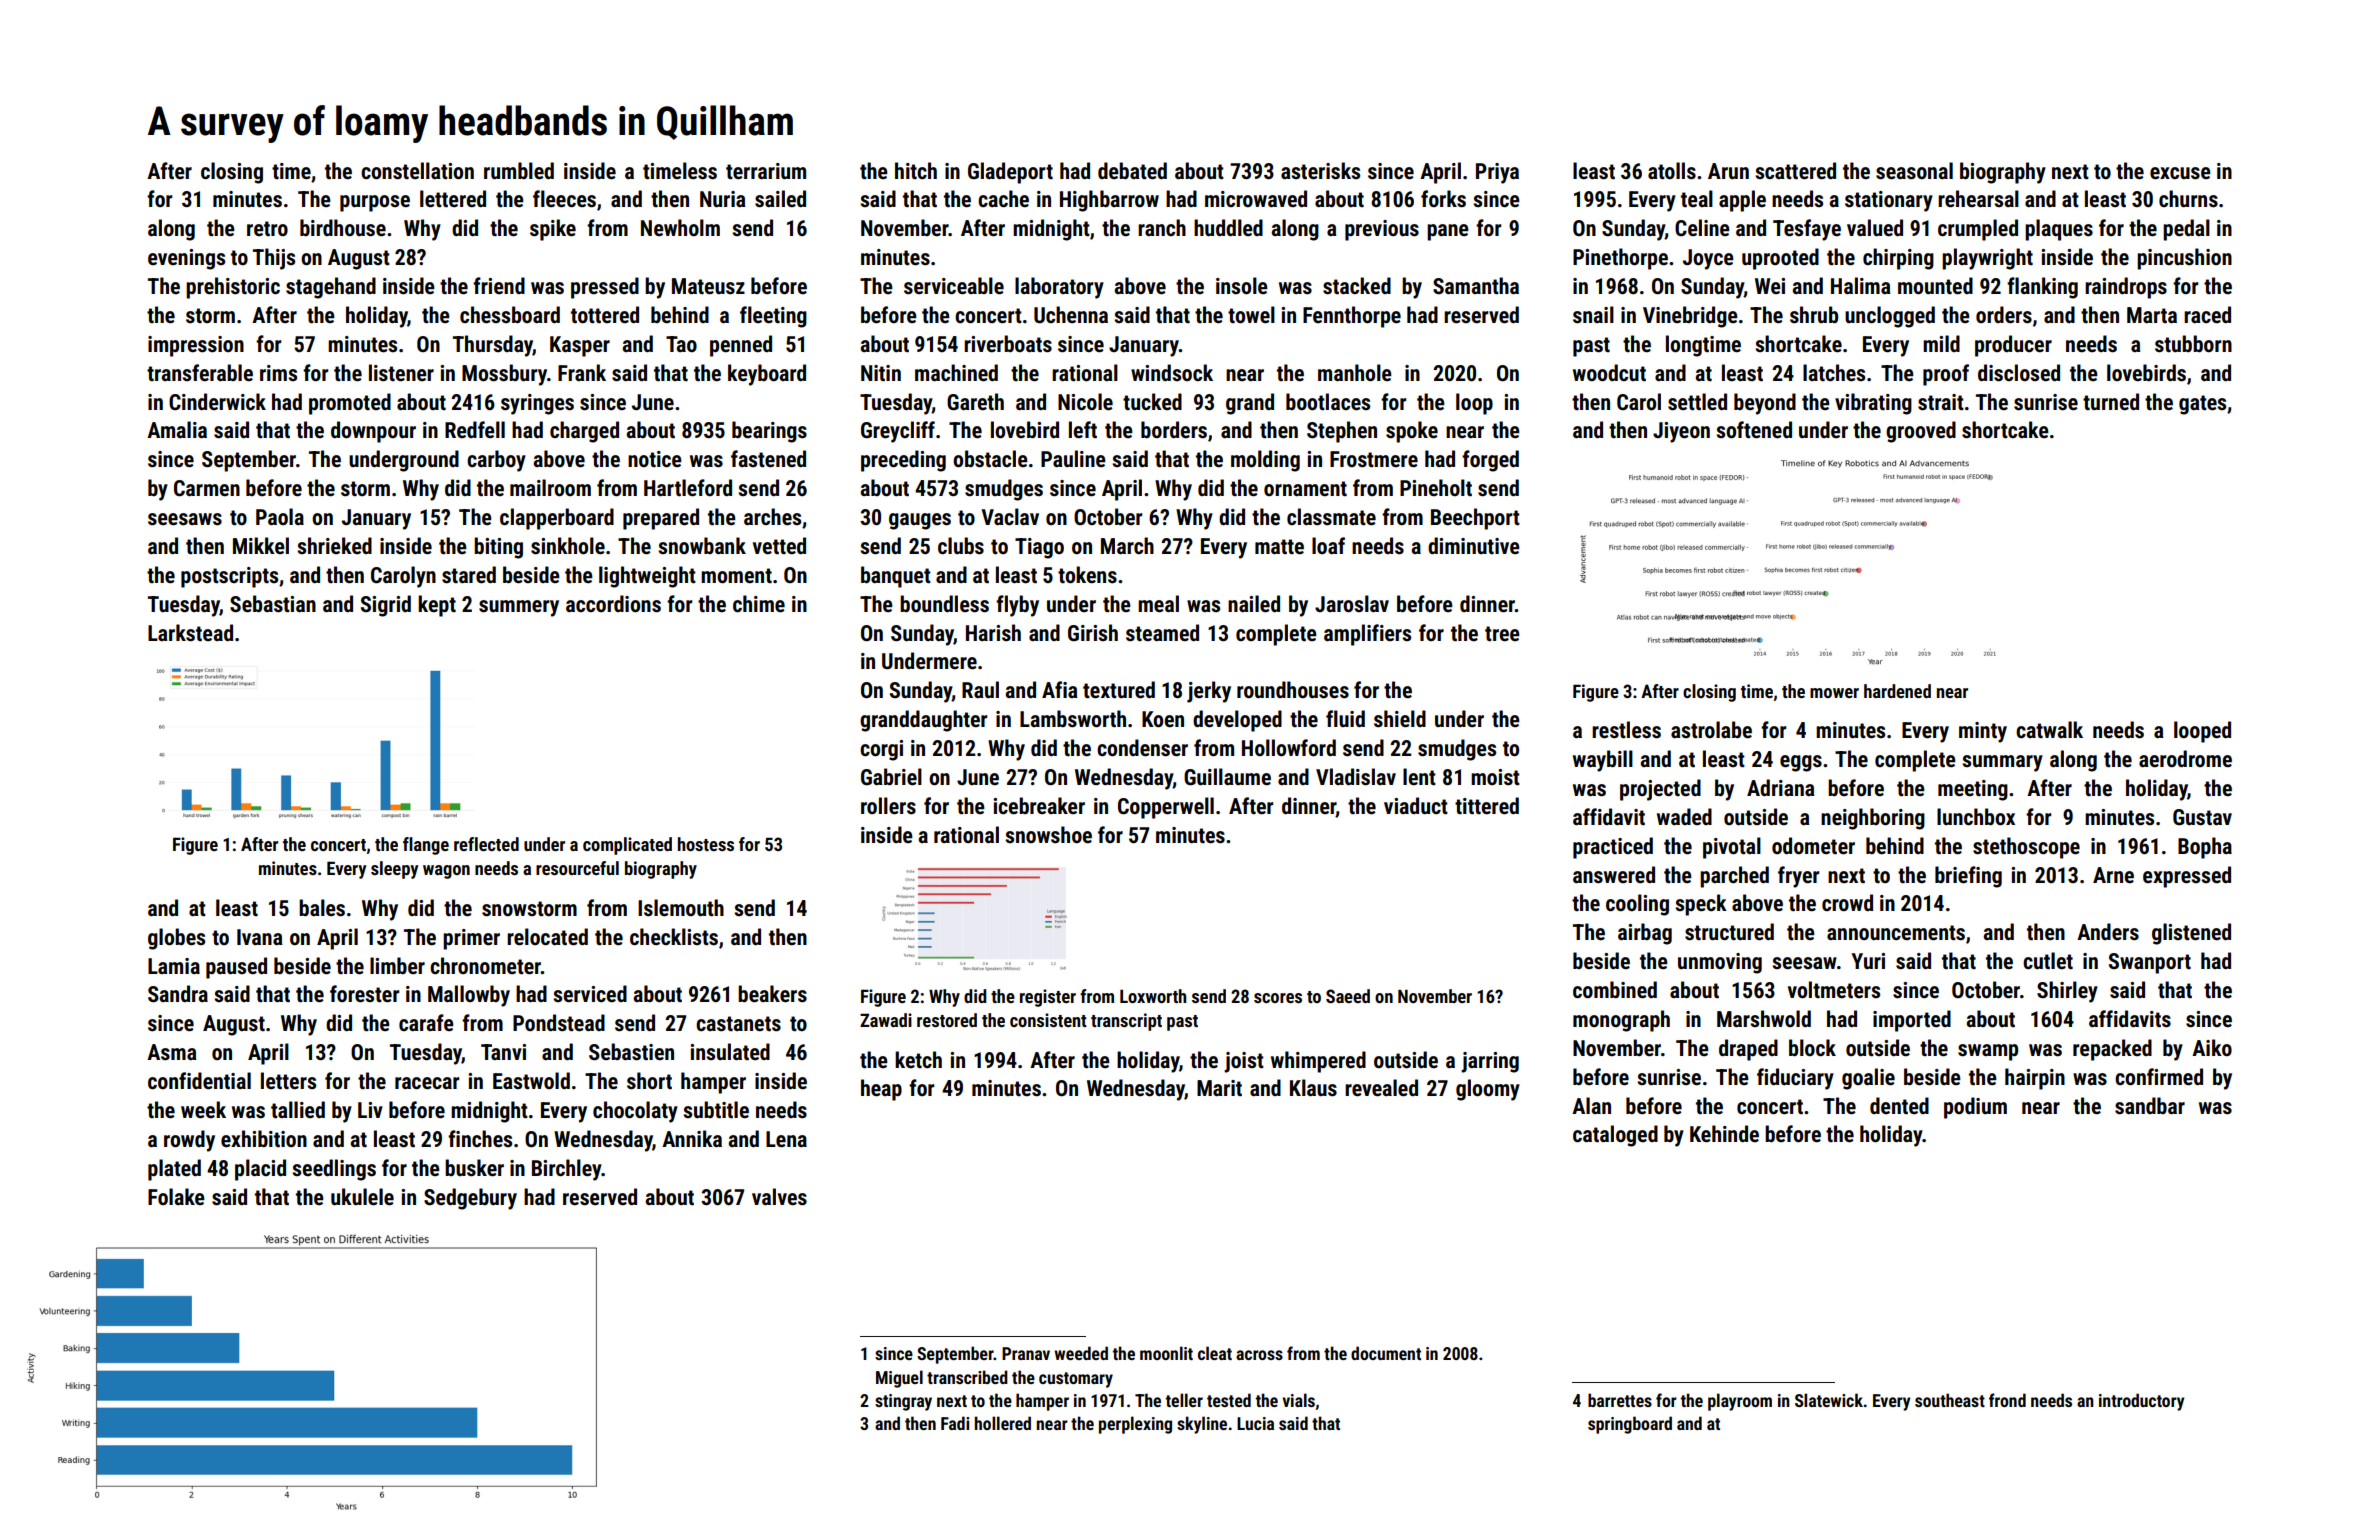  What do you see at coordinates (1202, 1425) in the screenshot?
I see `skyline` at bounding box center [1202, 1425].
